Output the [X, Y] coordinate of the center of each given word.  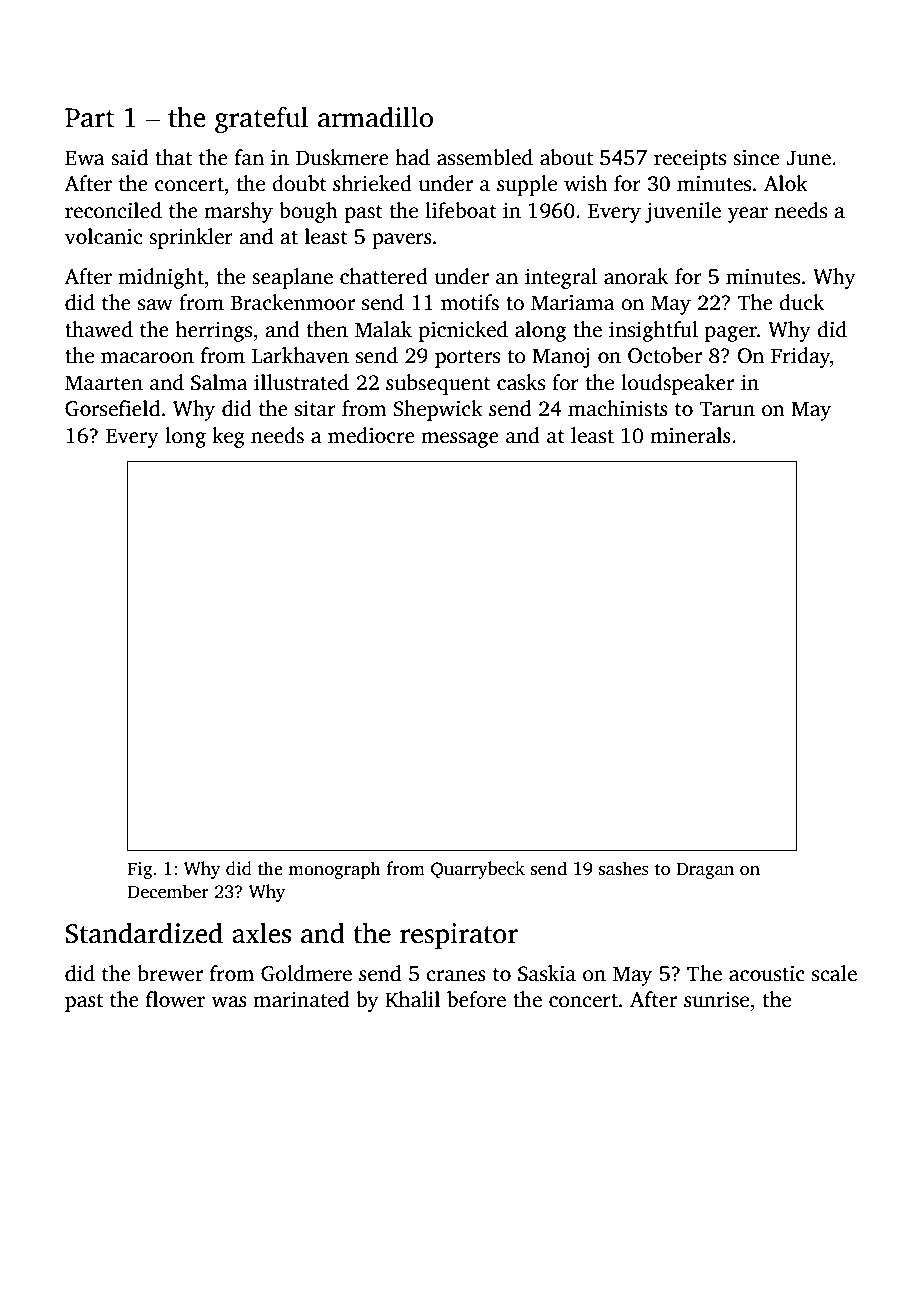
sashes [624, 868]
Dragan [705, 870]
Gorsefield [112, 408]
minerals [690, 435]
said [129, 157]
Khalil [412, 999]
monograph [334, 870]
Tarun [727, 409]
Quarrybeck [478, 870]
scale [834, 973]
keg [228, 437]
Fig [140, 870]
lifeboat [461, 210]
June [809, 158]
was [229, 1002]
